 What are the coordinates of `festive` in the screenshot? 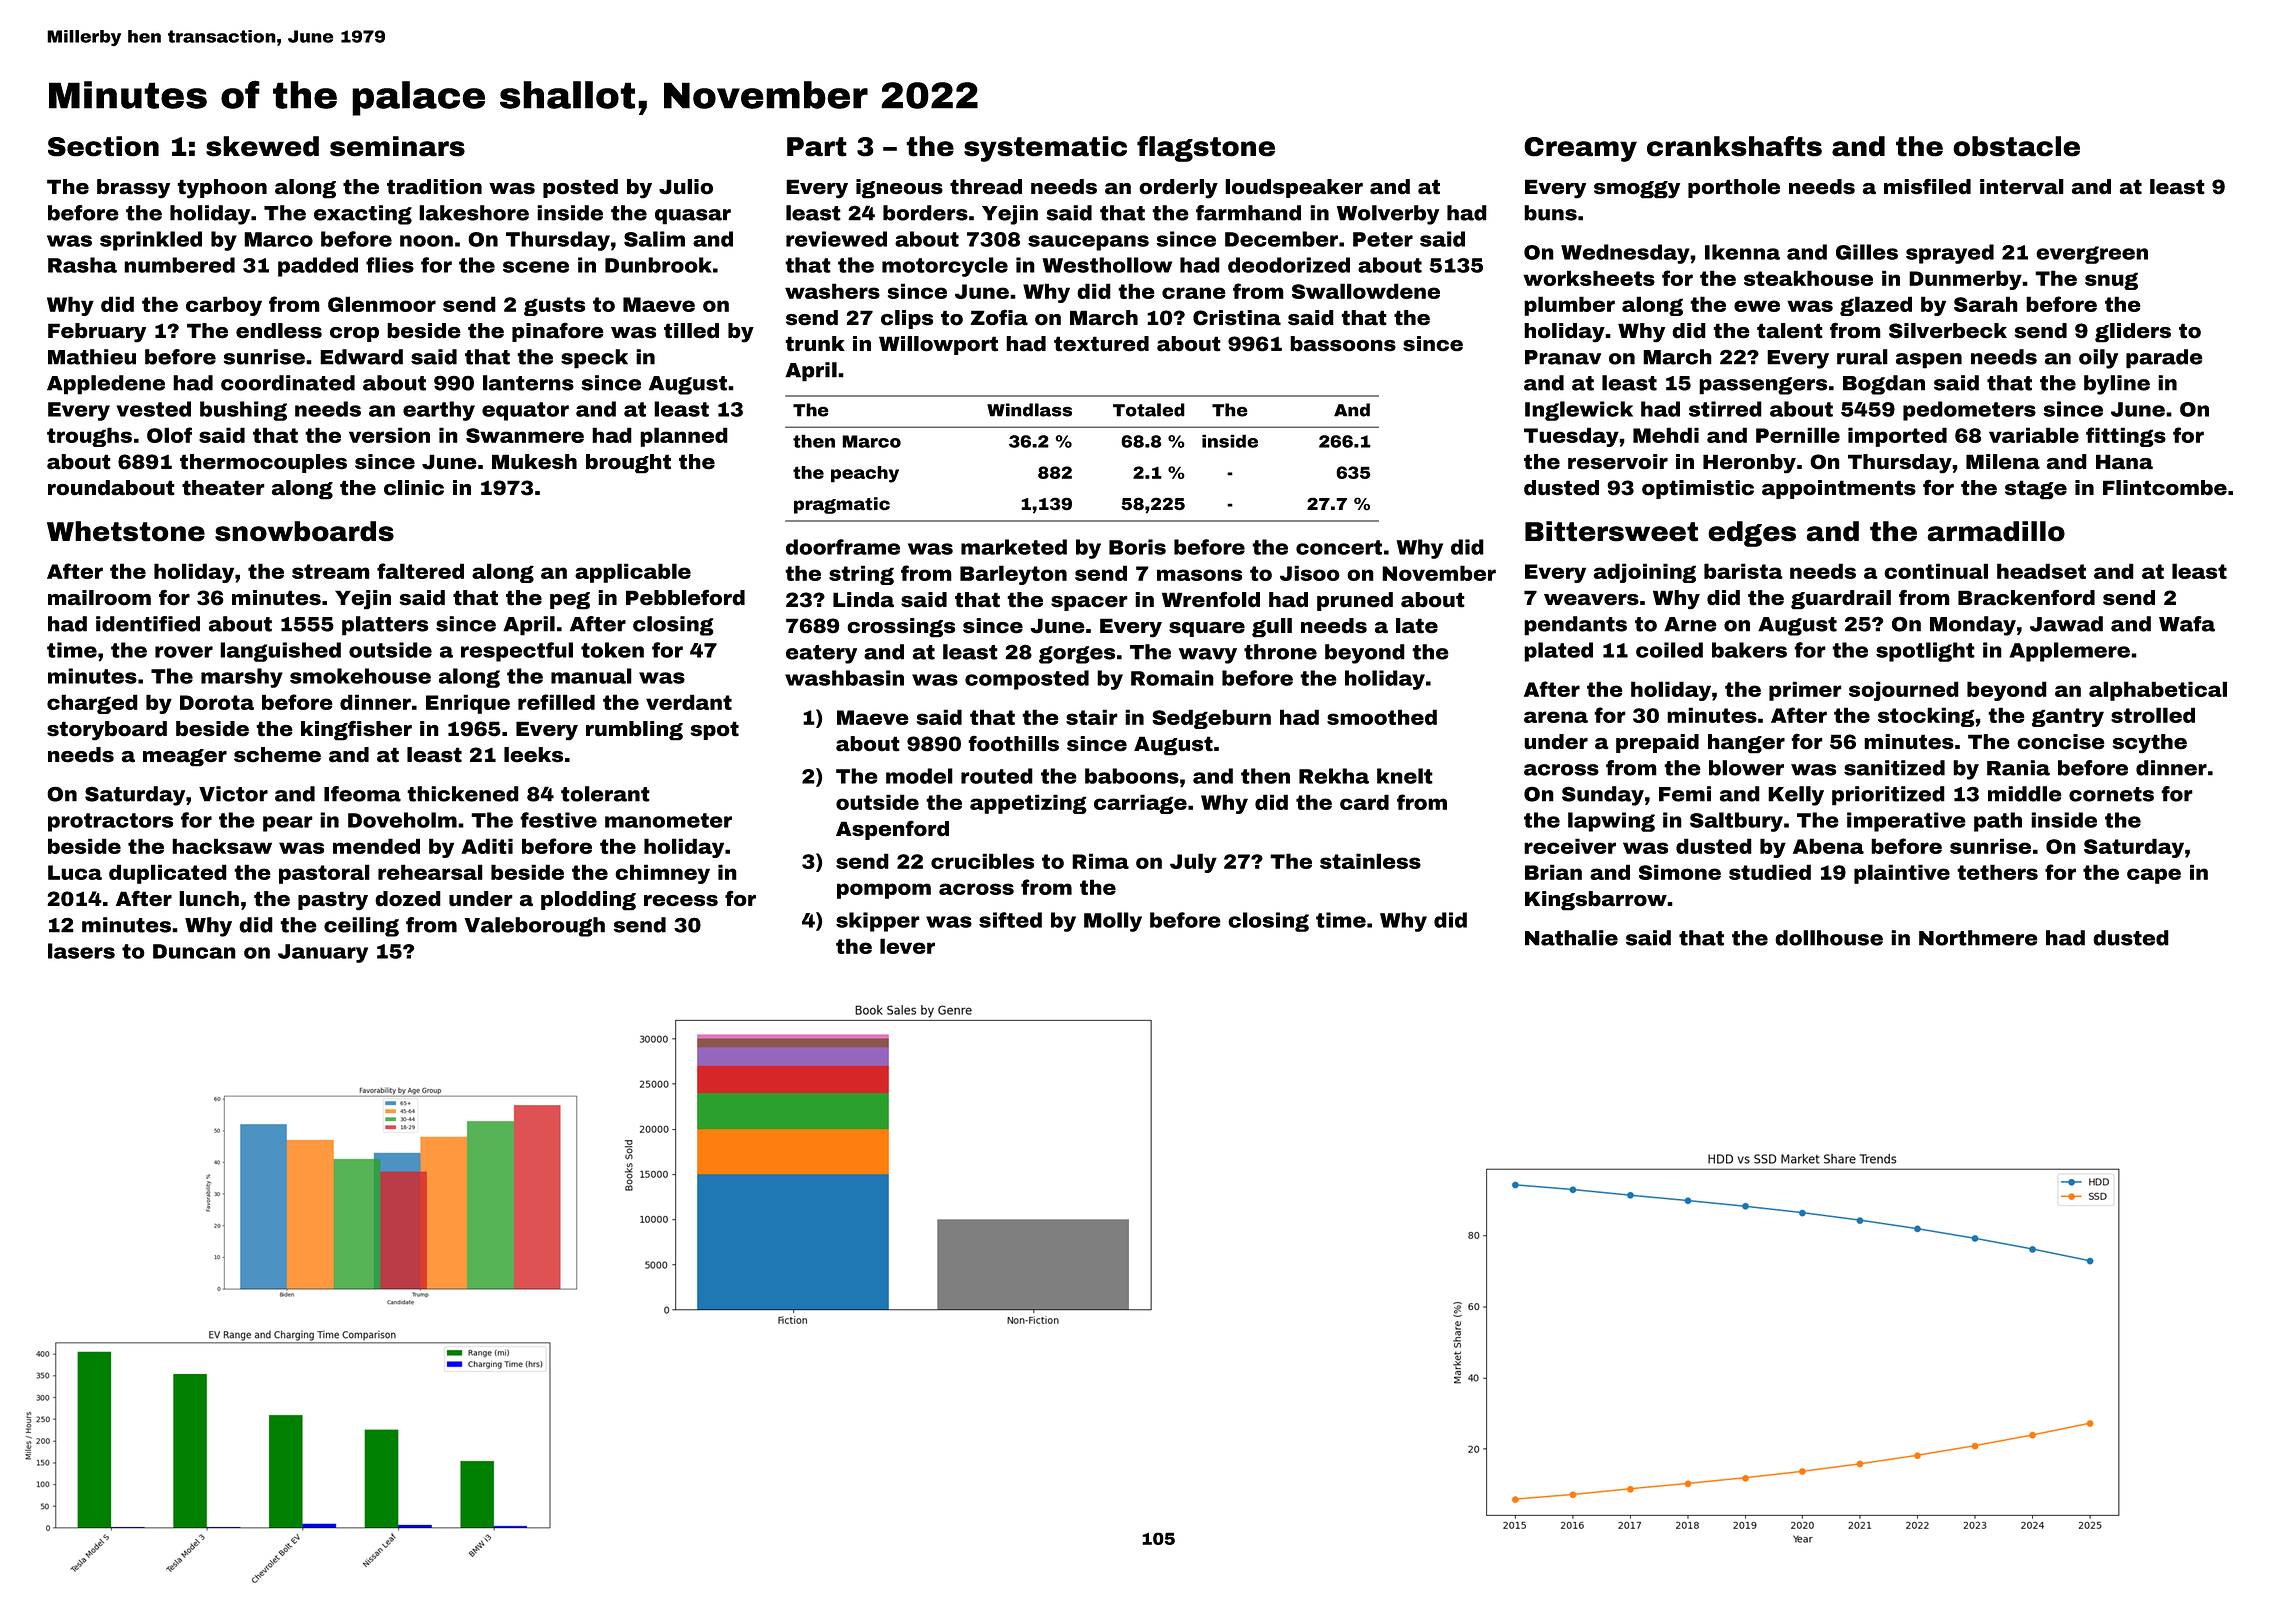 It's located at (558, 820).
